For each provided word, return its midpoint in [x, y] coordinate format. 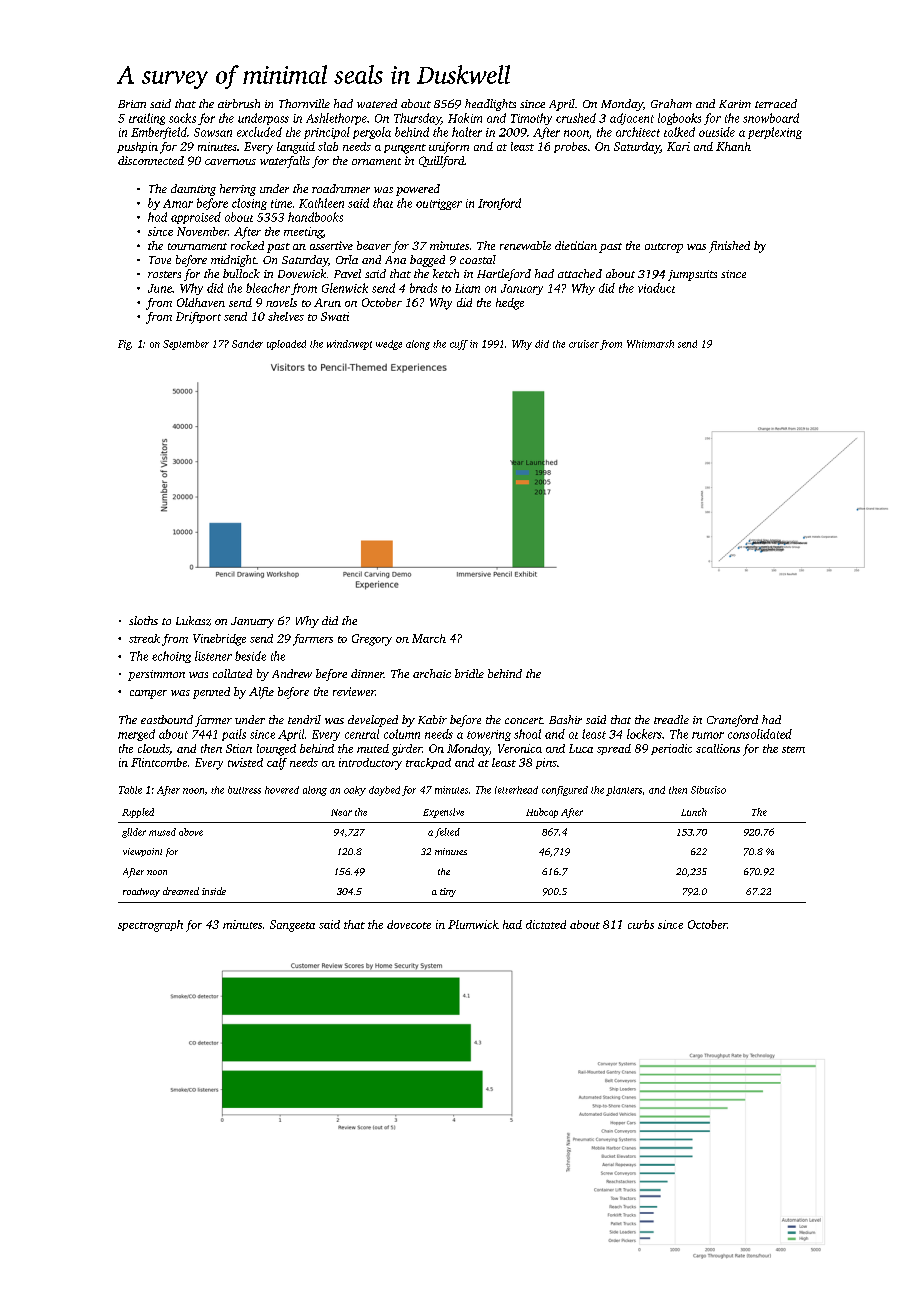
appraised [196, 218]
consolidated [760, 734]
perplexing [775, 133]
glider [134, 833]
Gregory [372, 640]
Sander [247, 344]
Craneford [732, 721]
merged [136, 735]
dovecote [409, 924]
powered [418, 190]
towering [489, 735]
